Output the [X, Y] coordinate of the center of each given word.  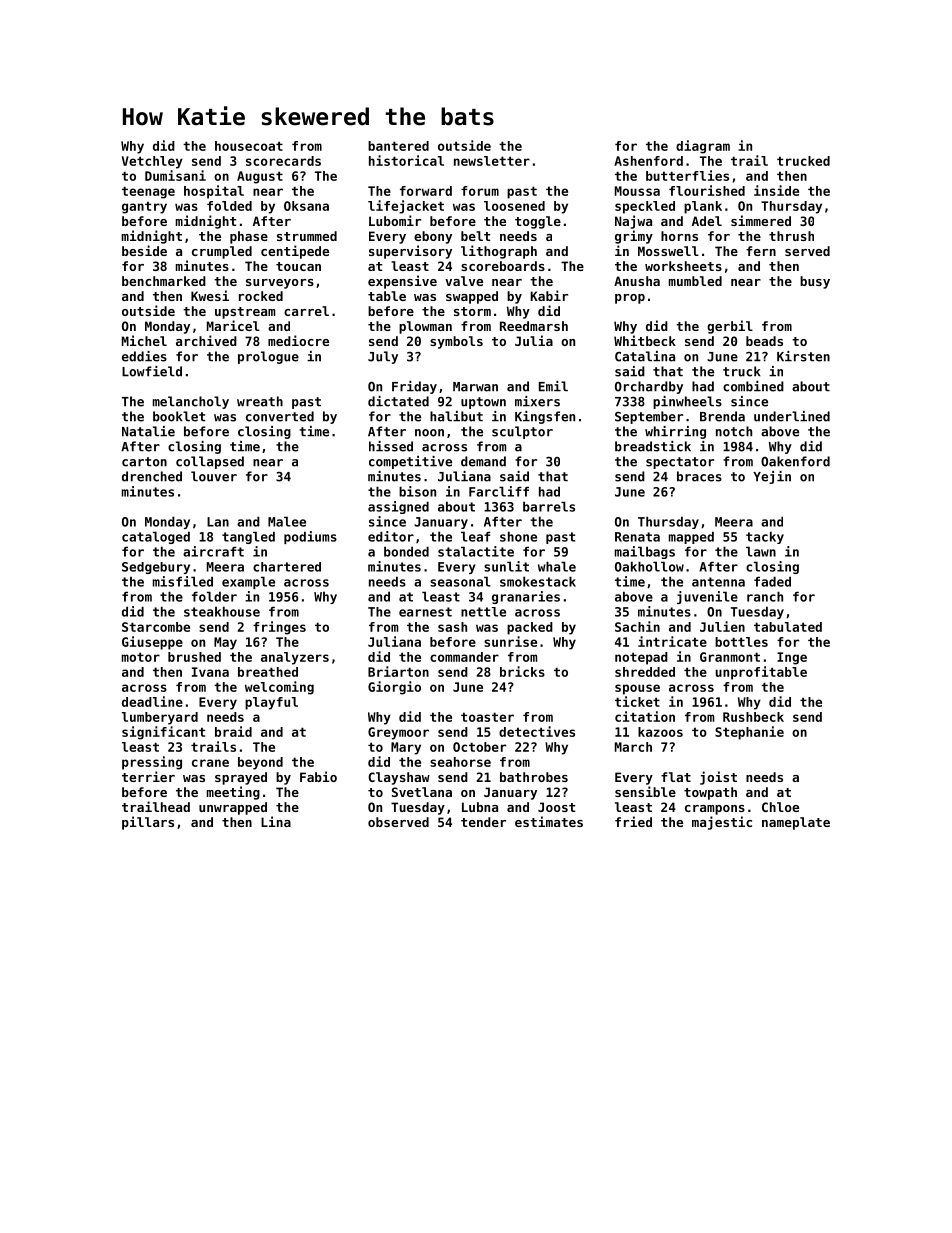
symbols [456, 342]
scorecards [283, 161]
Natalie [148, 431]
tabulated [788, 627]
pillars [148, 823]
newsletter [492, 161]
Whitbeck [645, 340]
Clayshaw [399, 778]
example [248, 582]
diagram [703, 147]
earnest [425, 612]
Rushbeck [753, 717]
